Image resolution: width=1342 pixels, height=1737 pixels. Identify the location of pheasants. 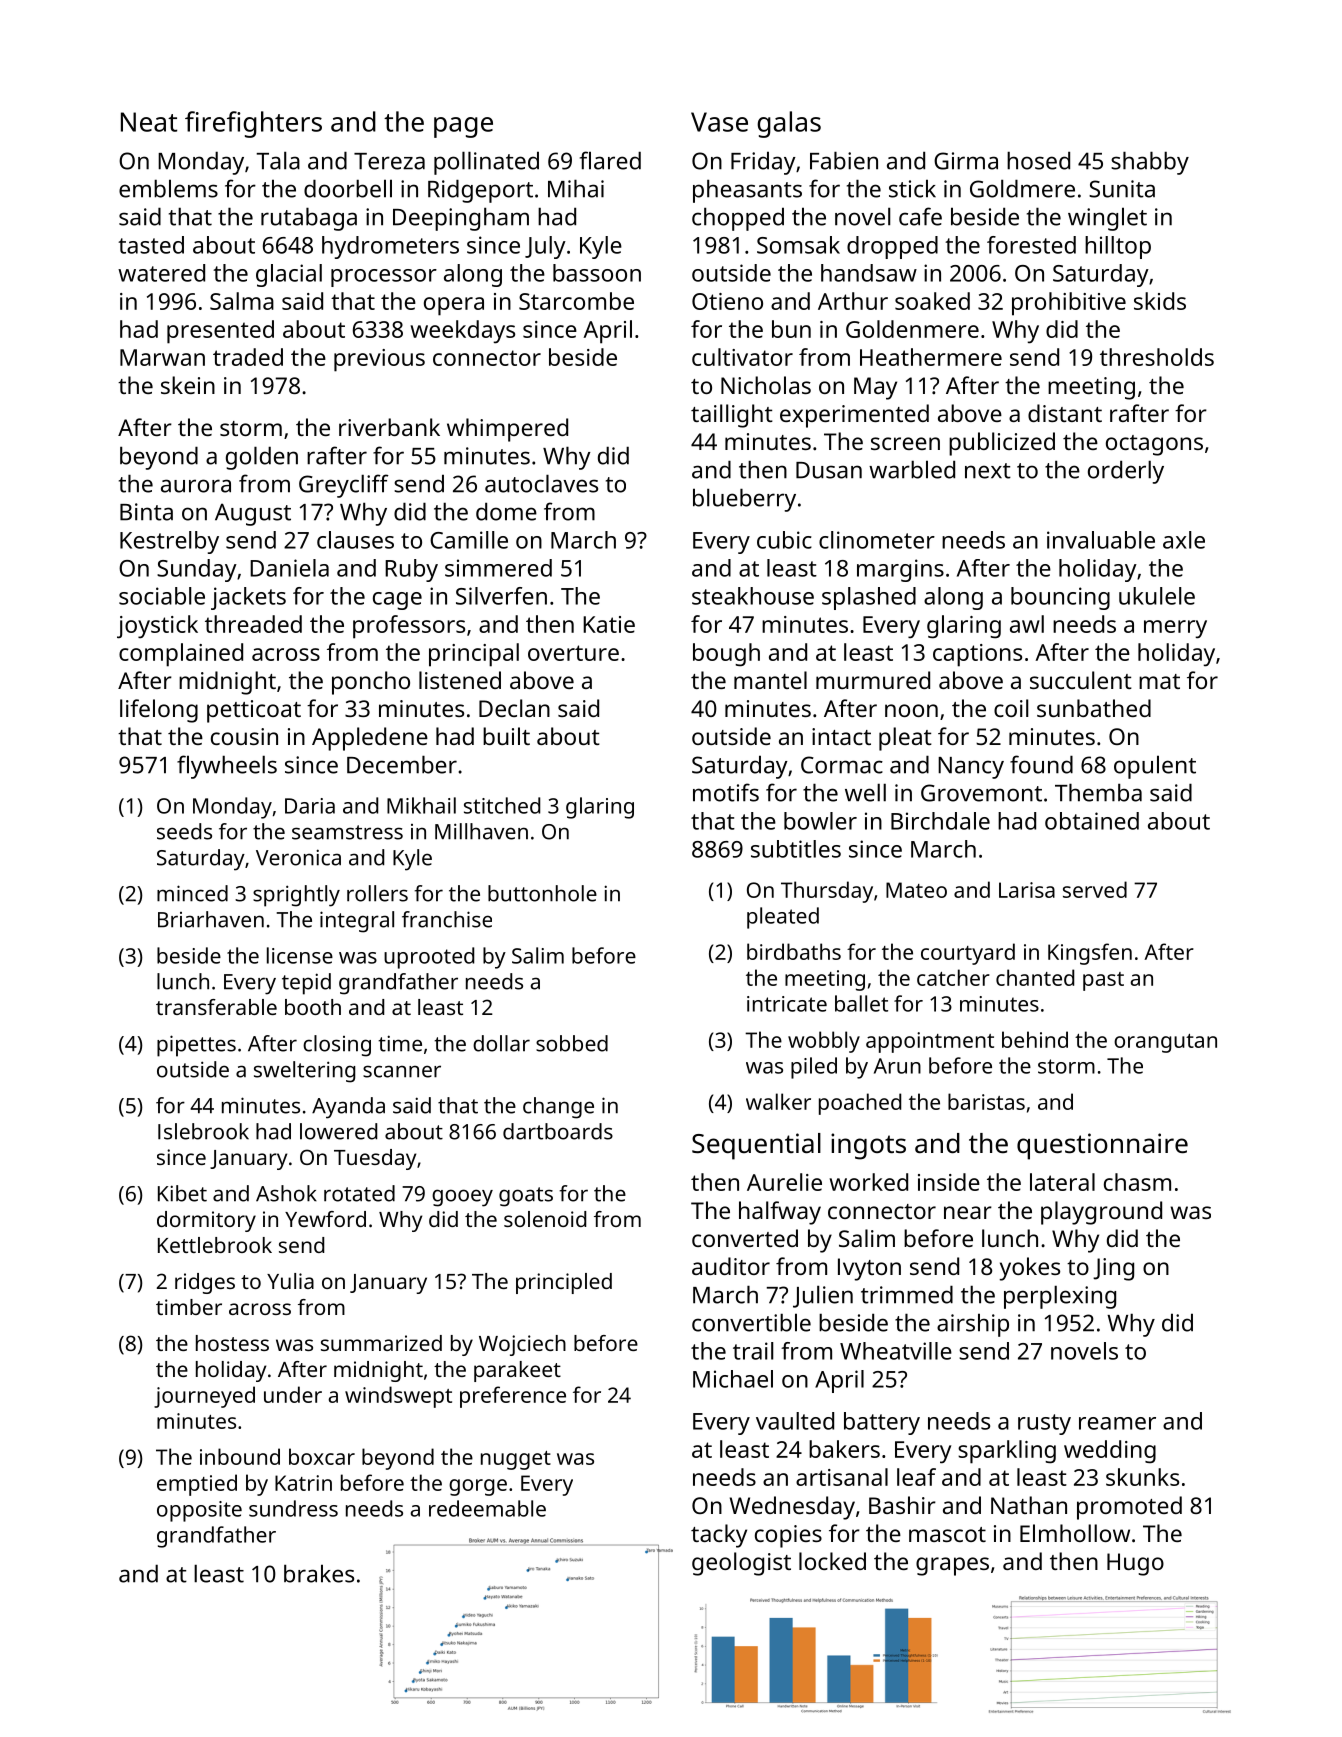
(747, 191).
